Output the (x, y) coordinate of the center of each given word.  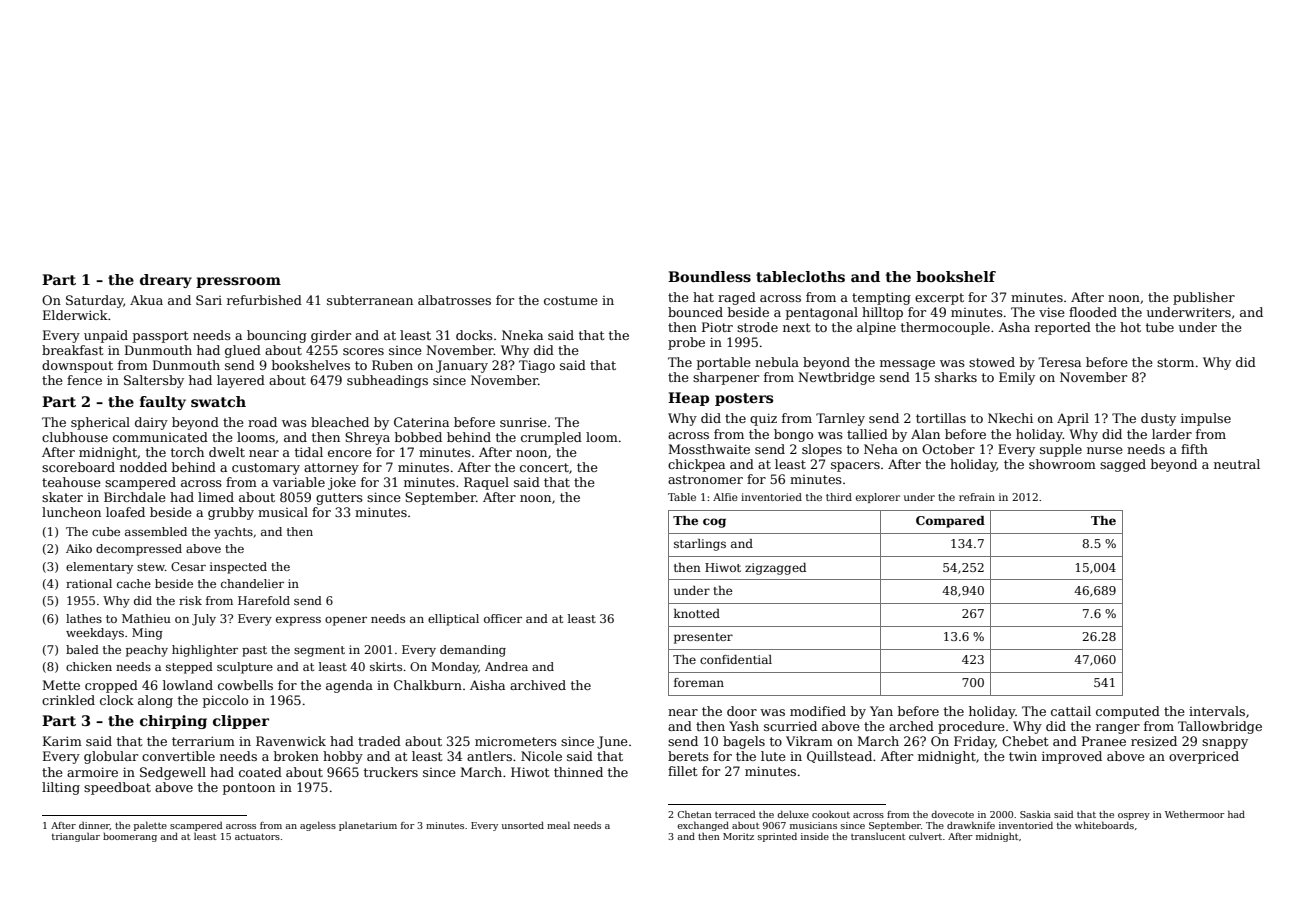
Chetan (695, 814)
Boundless (709, 276)
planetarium (368, 826)
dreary (166, 281)
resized (1154, 741)
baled (82, 649)
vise (1052, 312)
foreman (699, 682)
